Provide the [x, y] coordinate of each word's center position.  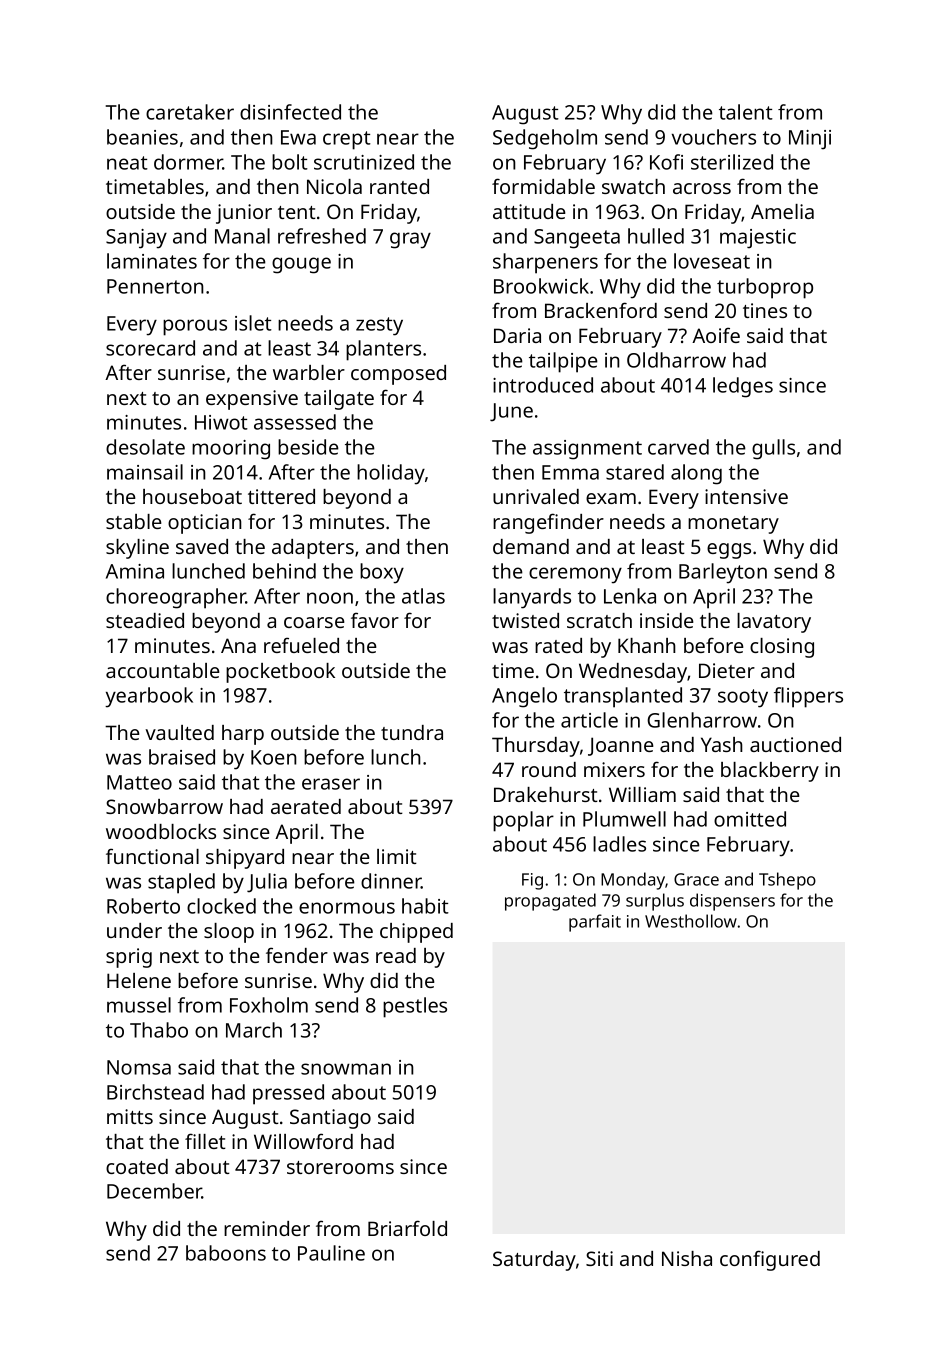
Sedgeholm [545, 139]
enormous [347, 908]
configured [770, 1260]
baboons [226, 1253]
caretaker [190, 112]
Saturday [534, 1261]
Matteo [139, 782]
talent [746, 112]
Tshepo [787, 881]
